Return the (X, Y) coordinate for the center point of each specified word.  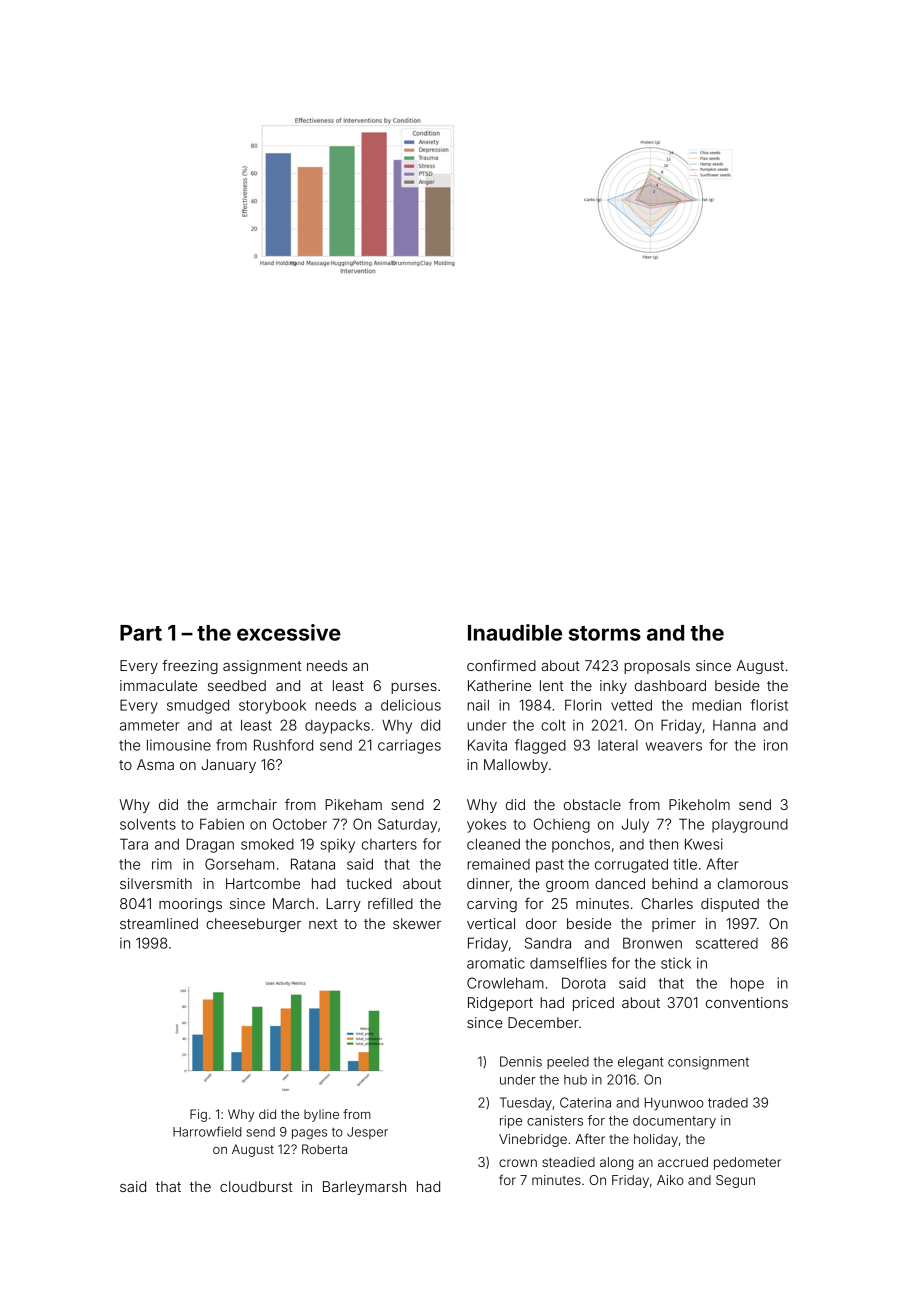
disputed (730, 905)
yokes (486, 826)
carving (492, 905)
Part (141, 633)
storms (605, 633)
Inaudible (515, 632)
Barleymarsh (364, 1188)
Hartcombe (263, 883)
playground (750, 826)
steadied (568, 1162)
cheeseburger (253, 925)
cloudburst (256, 1186)
